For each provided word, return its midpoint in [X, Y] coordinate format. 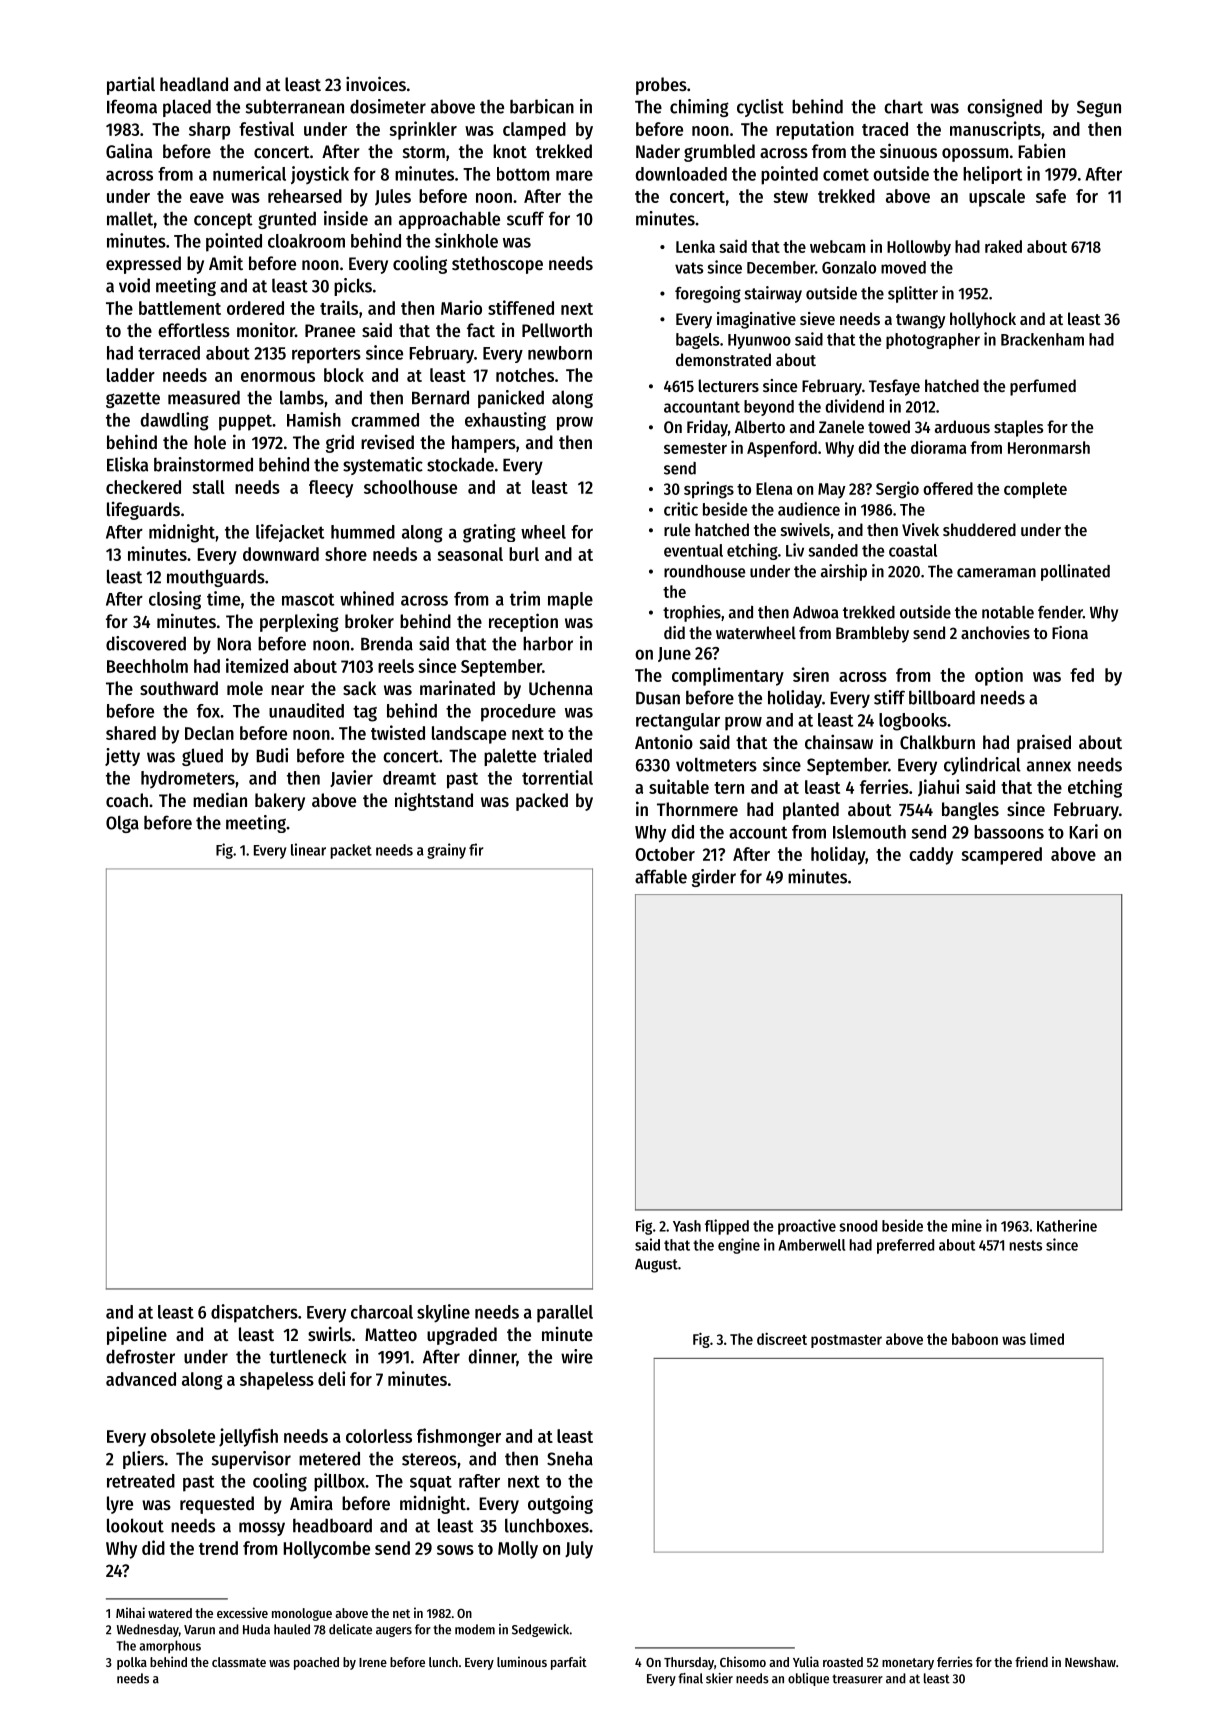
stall [208, 487]
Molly [518, 1550]
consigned [1004, 108]
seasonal [470, 554]
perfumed [1043, 387]
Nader [658, 151]
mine [967, 1225]
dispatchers [254, 1313]
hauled [292, 1629]
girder [714, 878]
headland [194, 84]
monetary [908, 1664]
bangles [970, 811]
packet [351, 851]
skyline [443, 1313]
